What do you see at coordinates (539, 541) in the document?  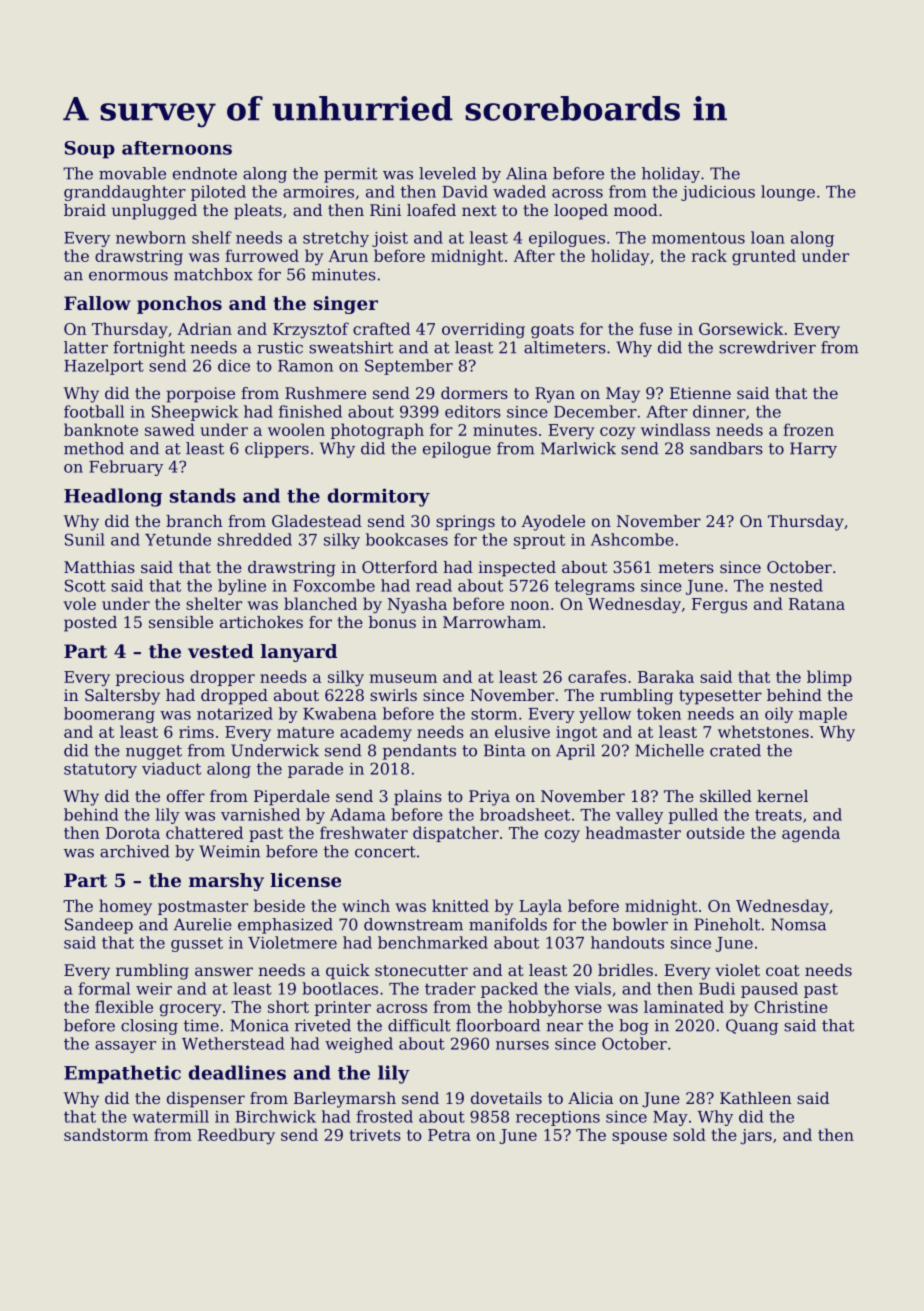 I see `sprout` at bounding box center [539, 541].
